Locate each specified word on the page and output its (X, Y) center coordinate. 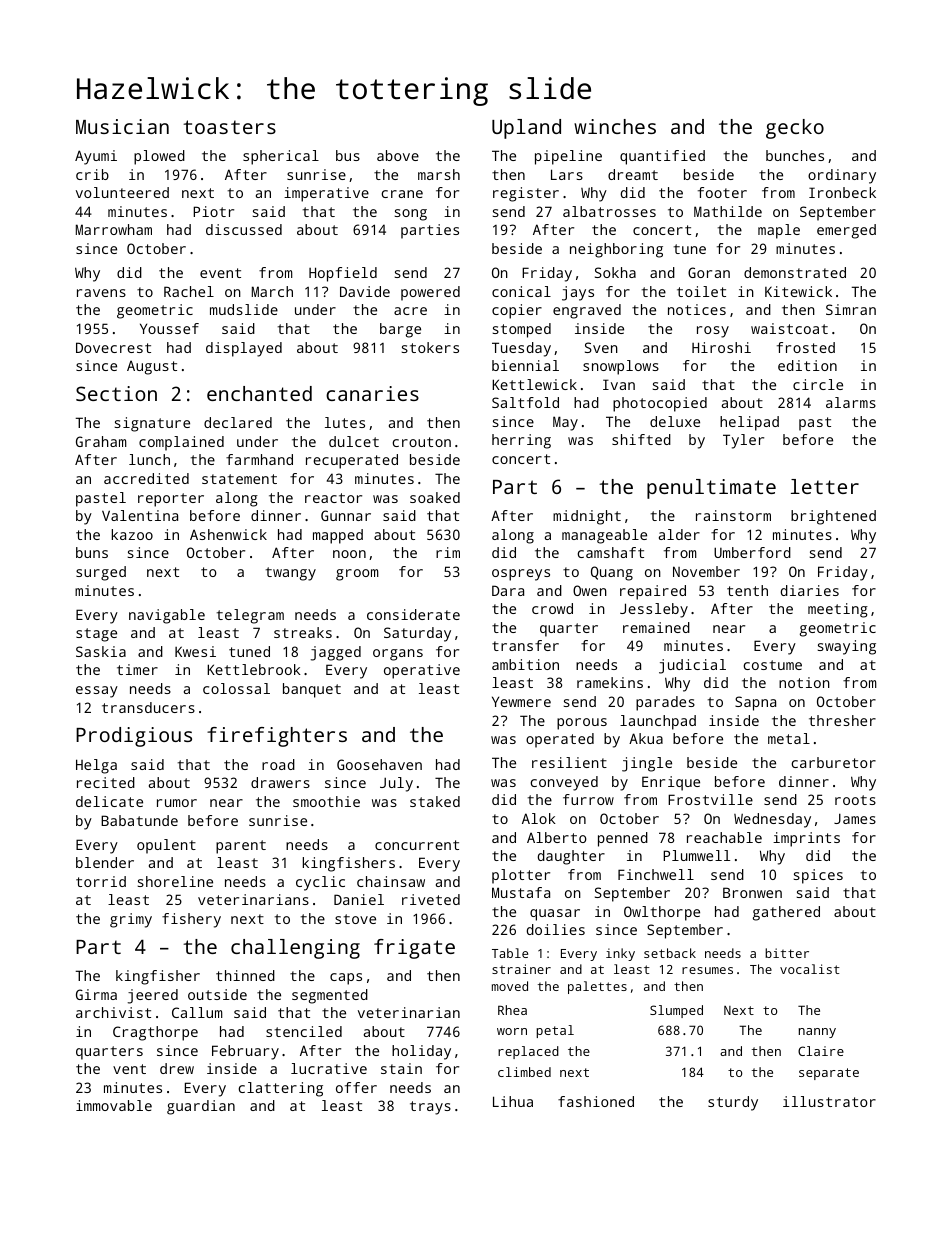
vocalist (810, 969)
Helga (96, 766)
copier (517, 311)
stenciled (304, 1031)
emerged (846, 231)
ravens (101, 293)
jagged (336, 653)
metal (789, 738)
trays (430, 1108)
